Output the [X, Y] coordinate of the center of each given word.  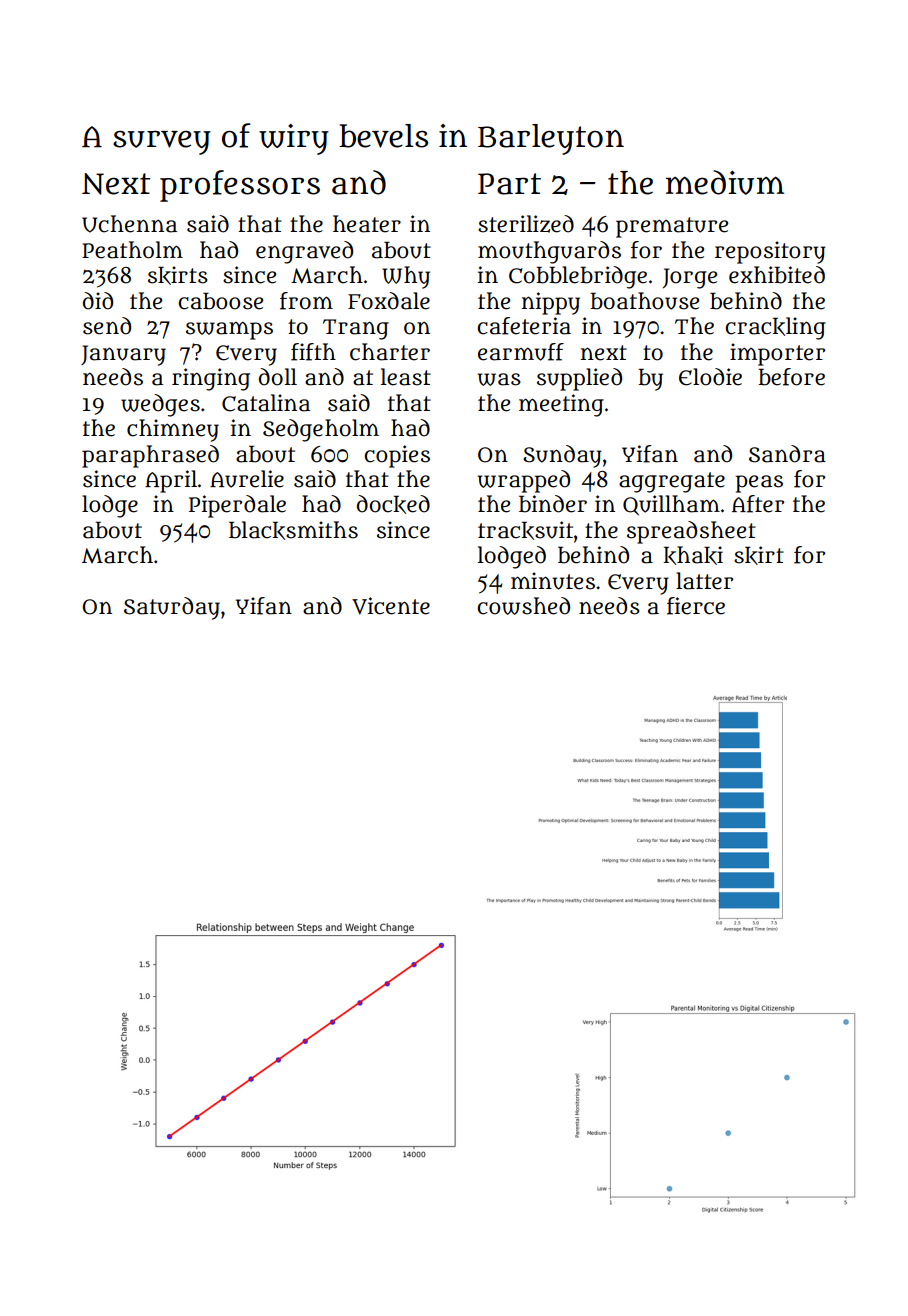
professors [240, 186]
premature [672, 227]
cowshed [523, 606]
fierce [696, 606]
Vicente [391, 606]
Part [509, 184]
